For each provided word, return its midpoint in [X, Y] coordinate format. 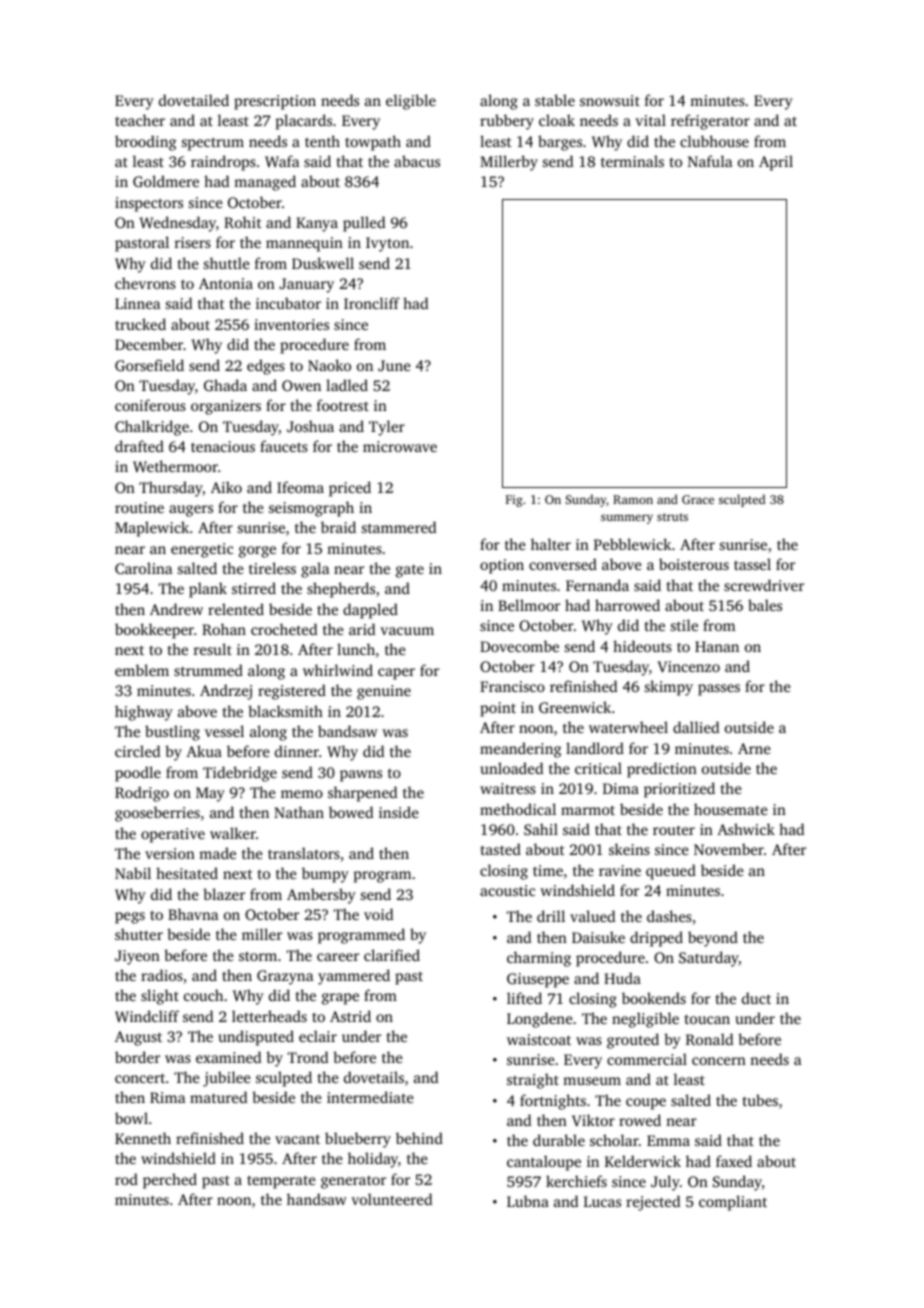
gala [315, 570]
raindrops [223, 163]
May [210, 794]
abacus [417, 161]
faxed [734, 1161]
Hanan [717, 646]
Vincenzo [688, 667]
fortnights [553, 1102]
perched [170, 1181]
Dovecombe [519, 646]
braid [338, 527]
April [776, 163]
